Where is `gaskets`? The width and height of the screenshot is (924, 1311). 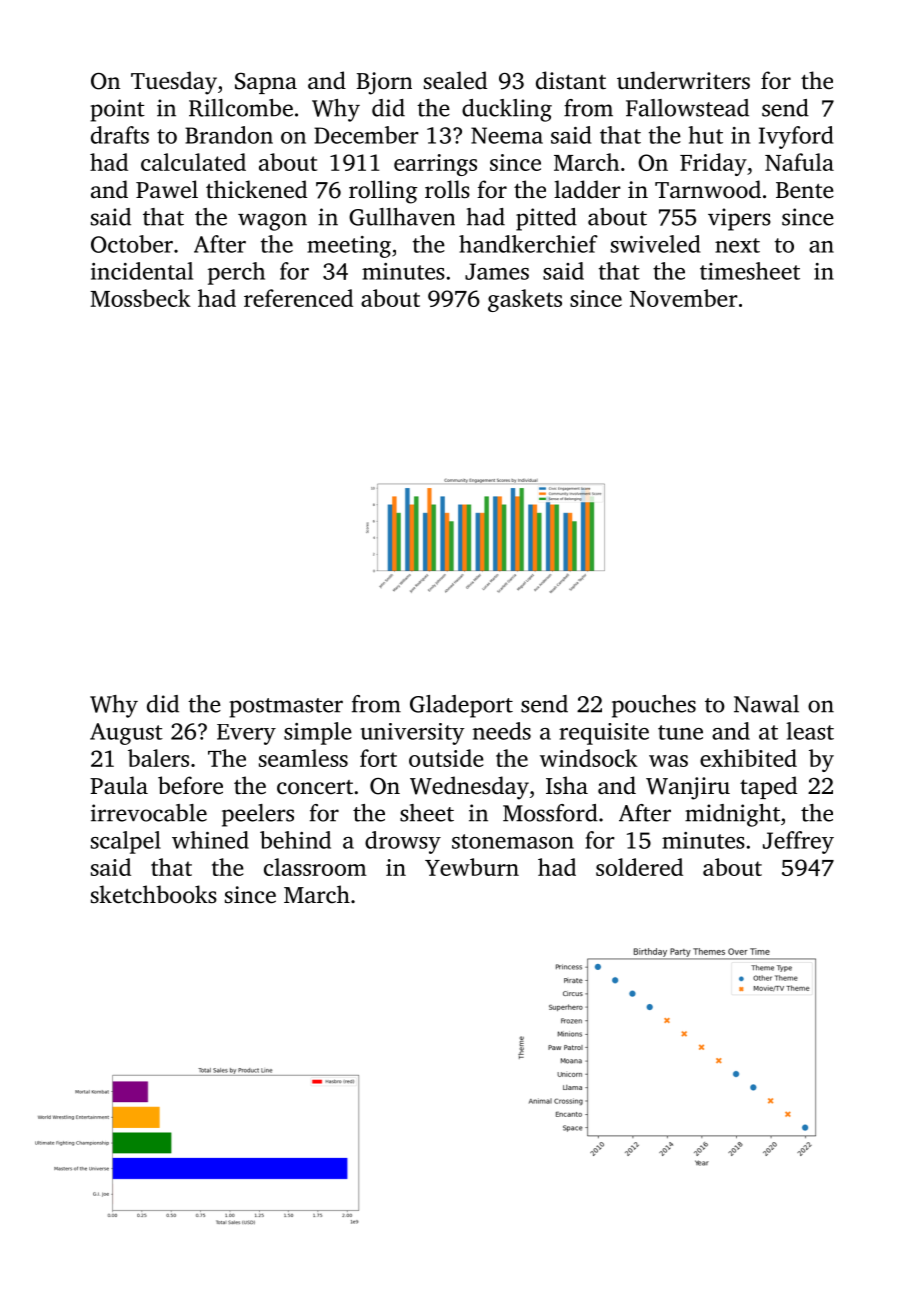
gaskets is located at coordinates (525, 300).
